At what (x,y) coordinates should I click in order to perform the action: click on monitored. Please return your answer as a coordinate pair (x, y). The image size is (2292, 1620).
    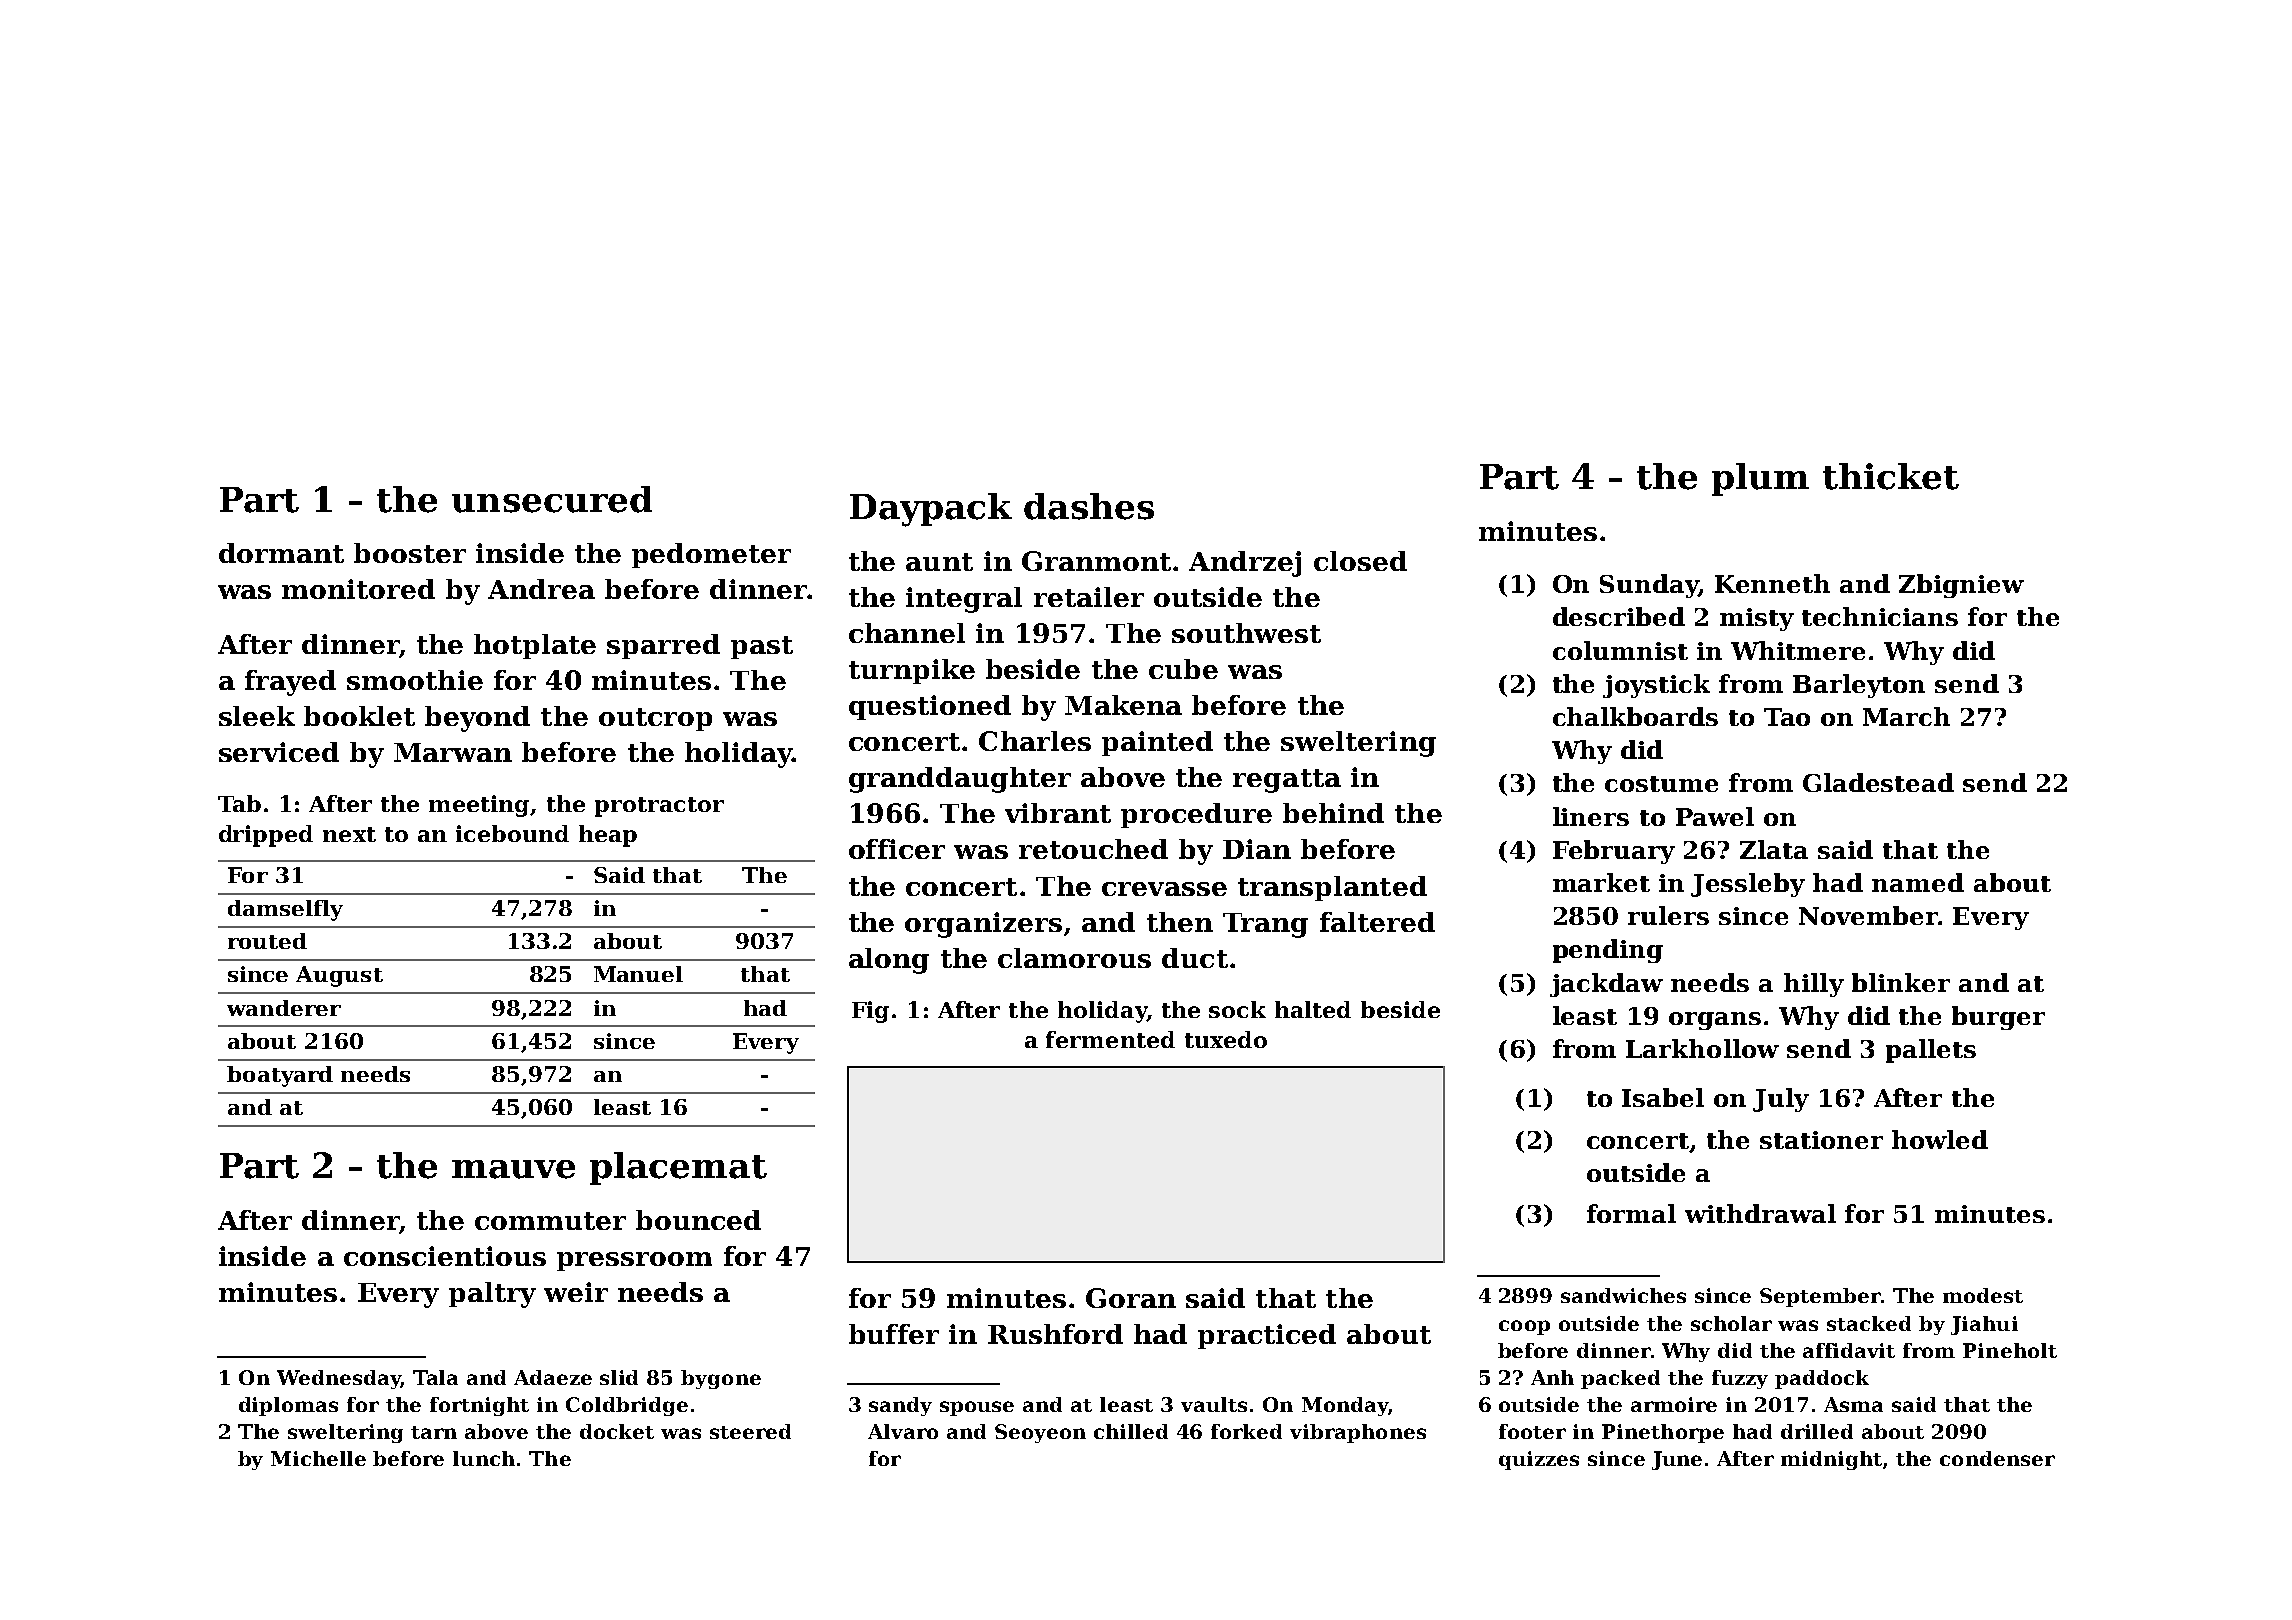
    Looking at the image, I should click on (358, 589).
